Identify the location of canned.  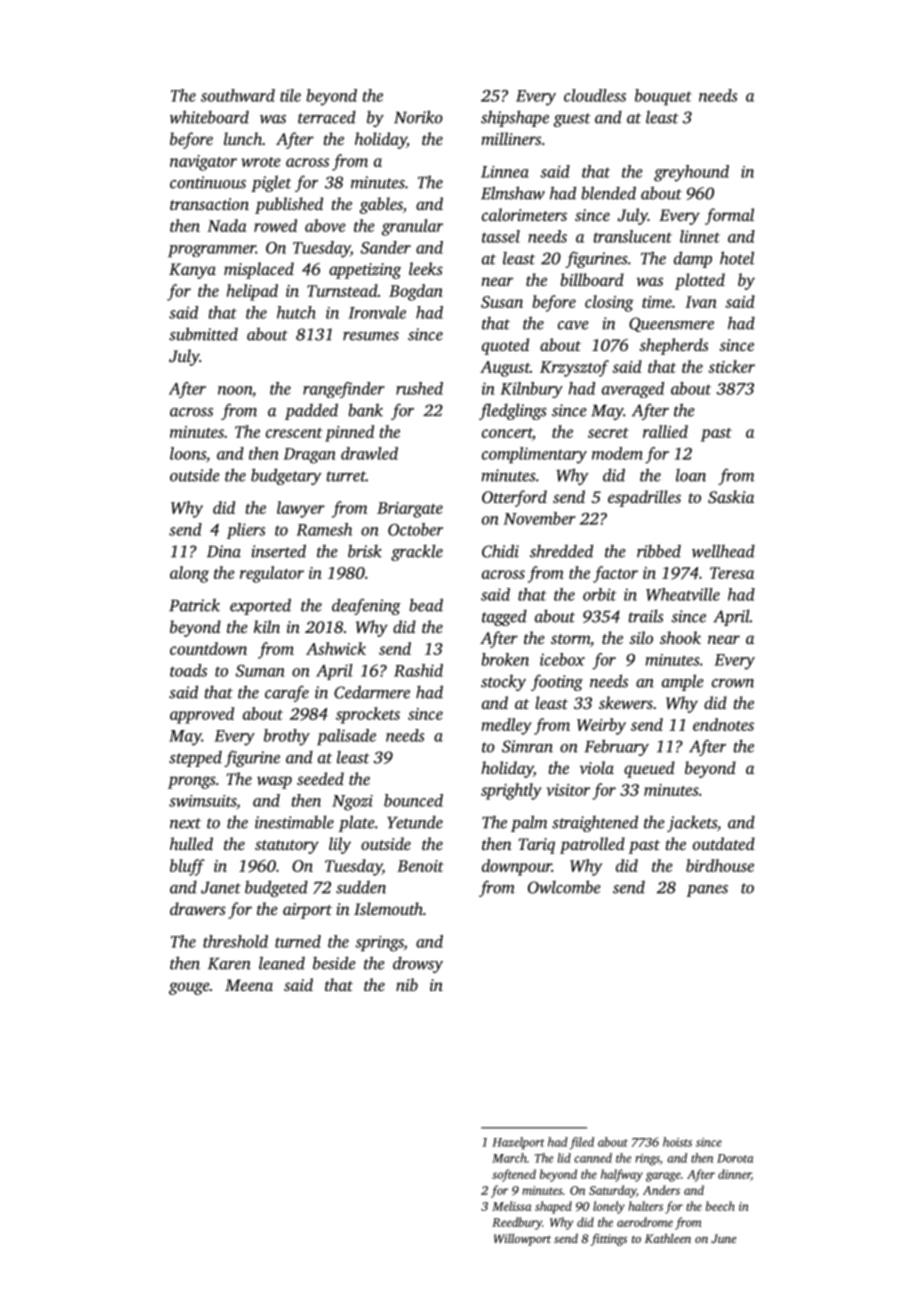
(593, 1158).
